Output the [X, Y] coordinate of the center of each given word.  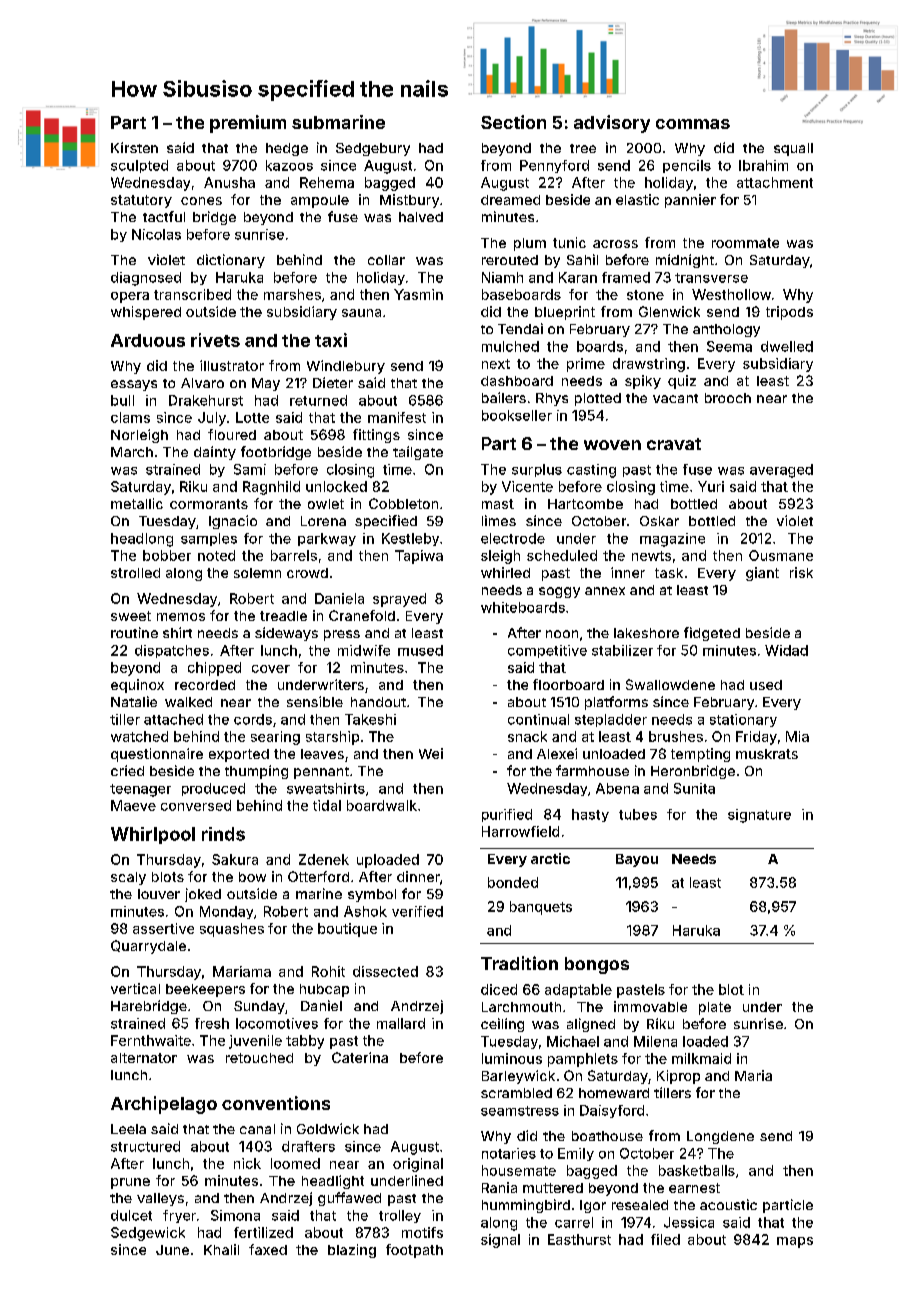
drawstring [649, 365]
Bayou [637, 860]
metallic [137, 503]
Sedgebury [373, 149]
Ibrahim [763, 165]
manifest [397, 417]
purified [507, 815]
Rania [499, 1187]
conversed [196, 805]
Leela [128, 1129]
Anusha [229, 182]
